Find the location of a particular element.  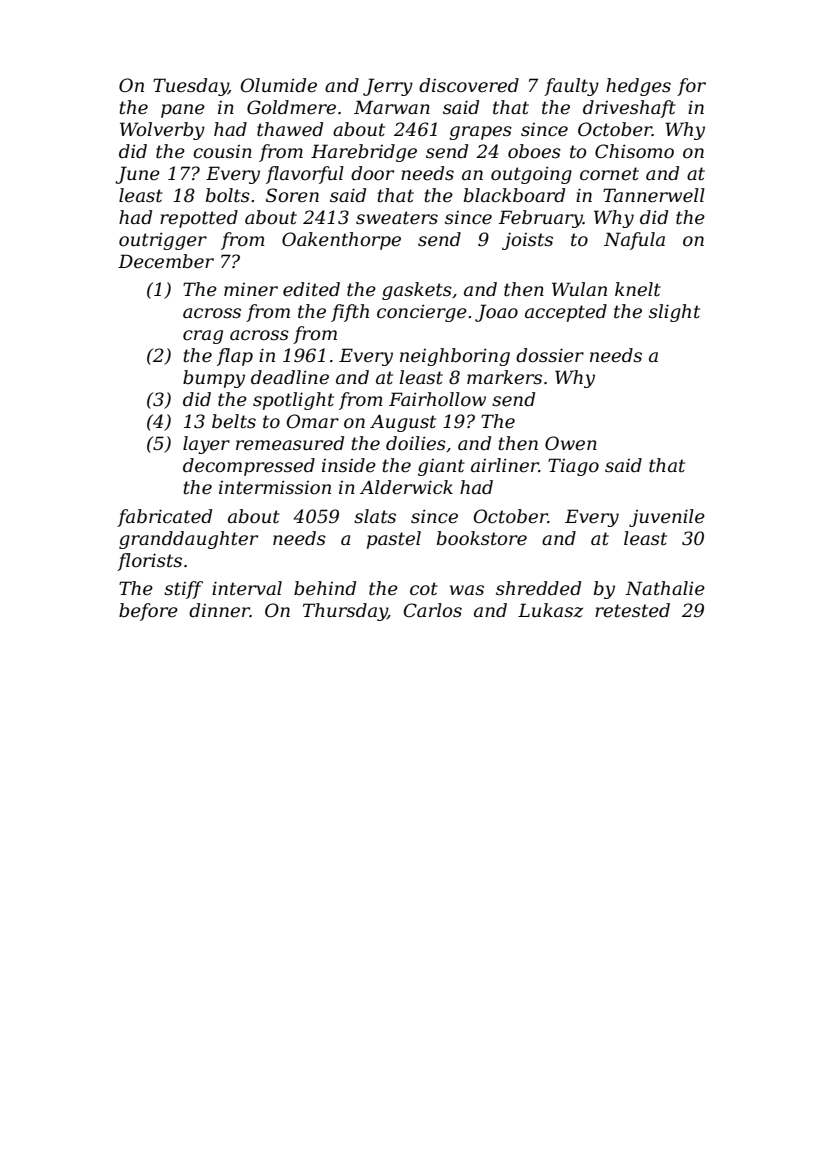

door is located at coordinates (372, 173).
